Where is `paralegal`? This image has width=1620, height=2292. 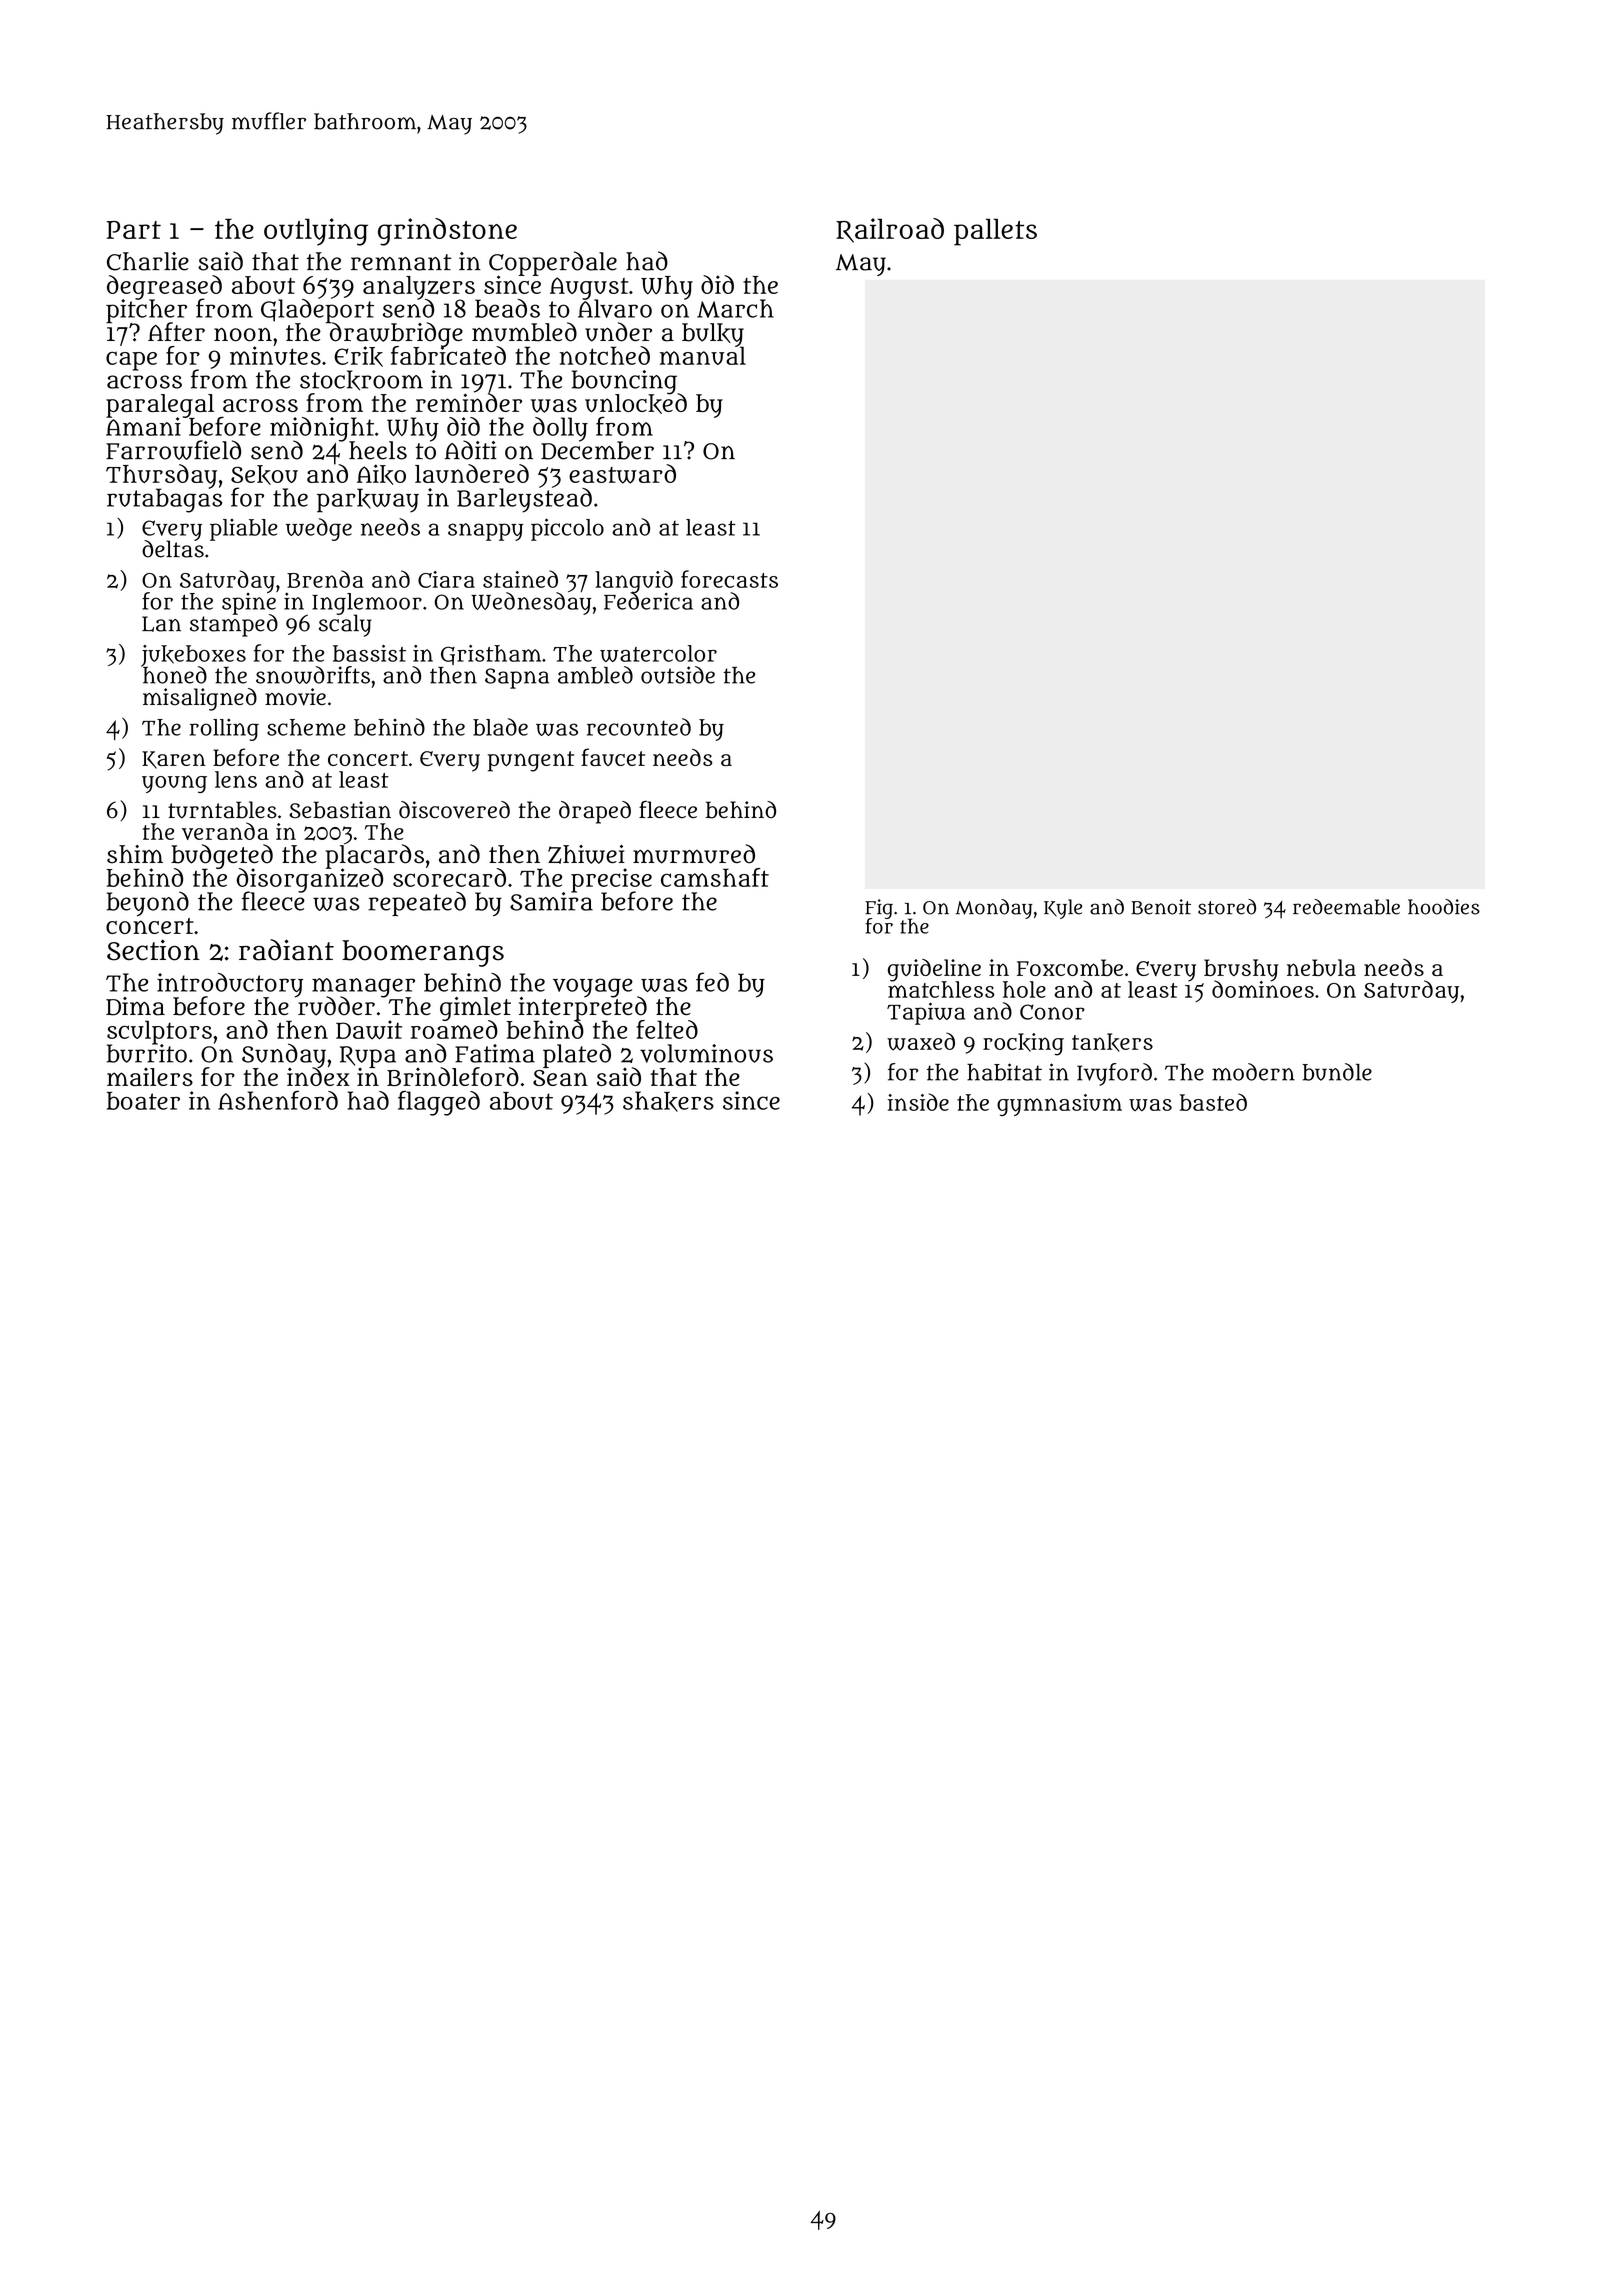
paralegal is located at coordinates (160, 405).
